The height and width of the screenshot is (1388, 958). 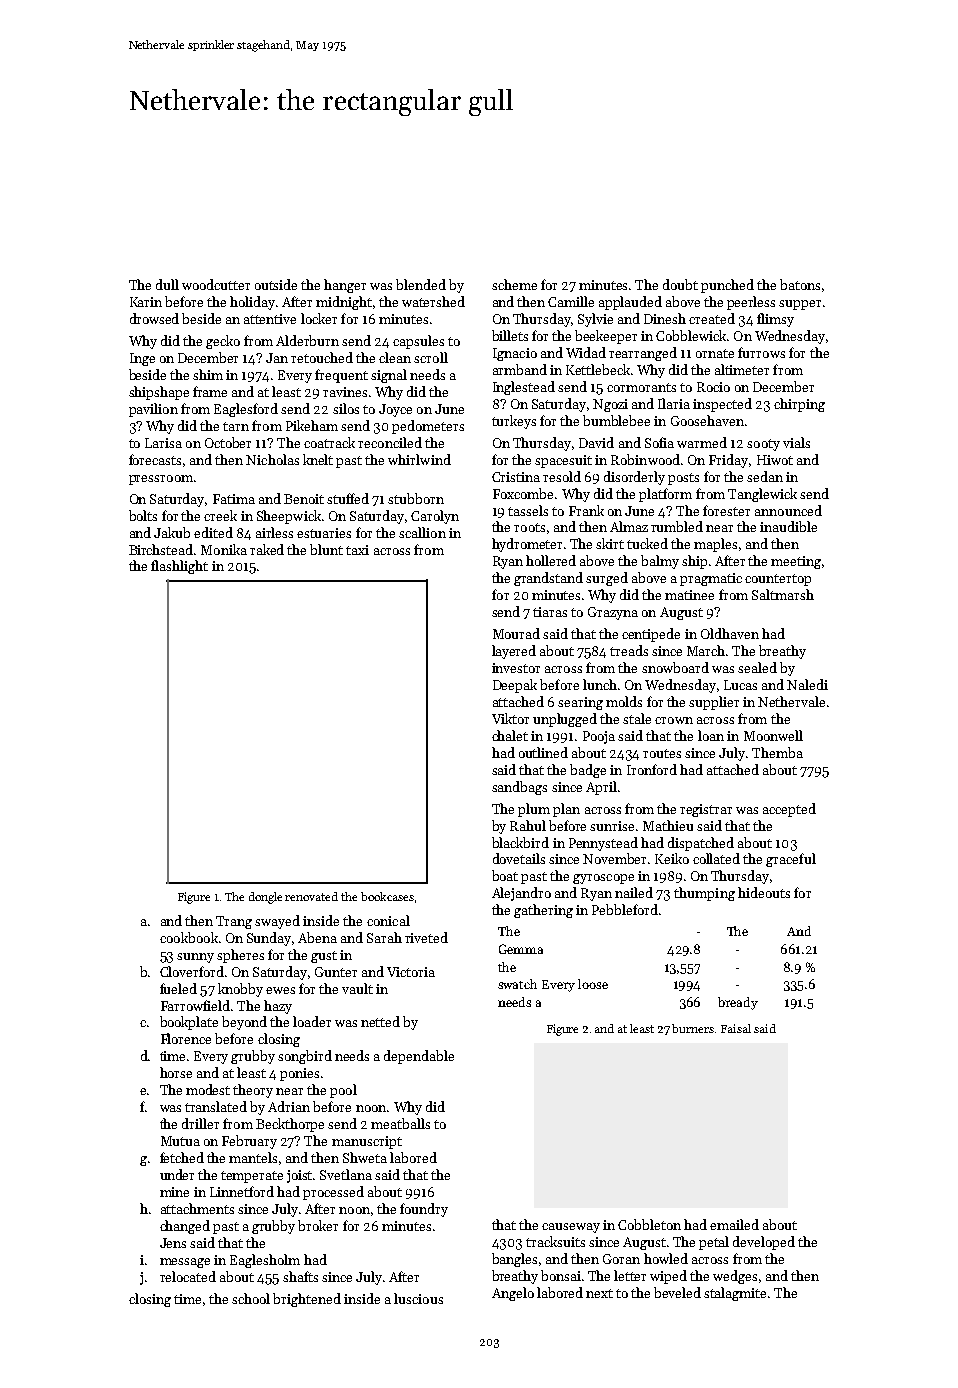 What do you see at coordinates (566, 810) in the screenshot?
I see `plan` at bounding box center [566, 810].
